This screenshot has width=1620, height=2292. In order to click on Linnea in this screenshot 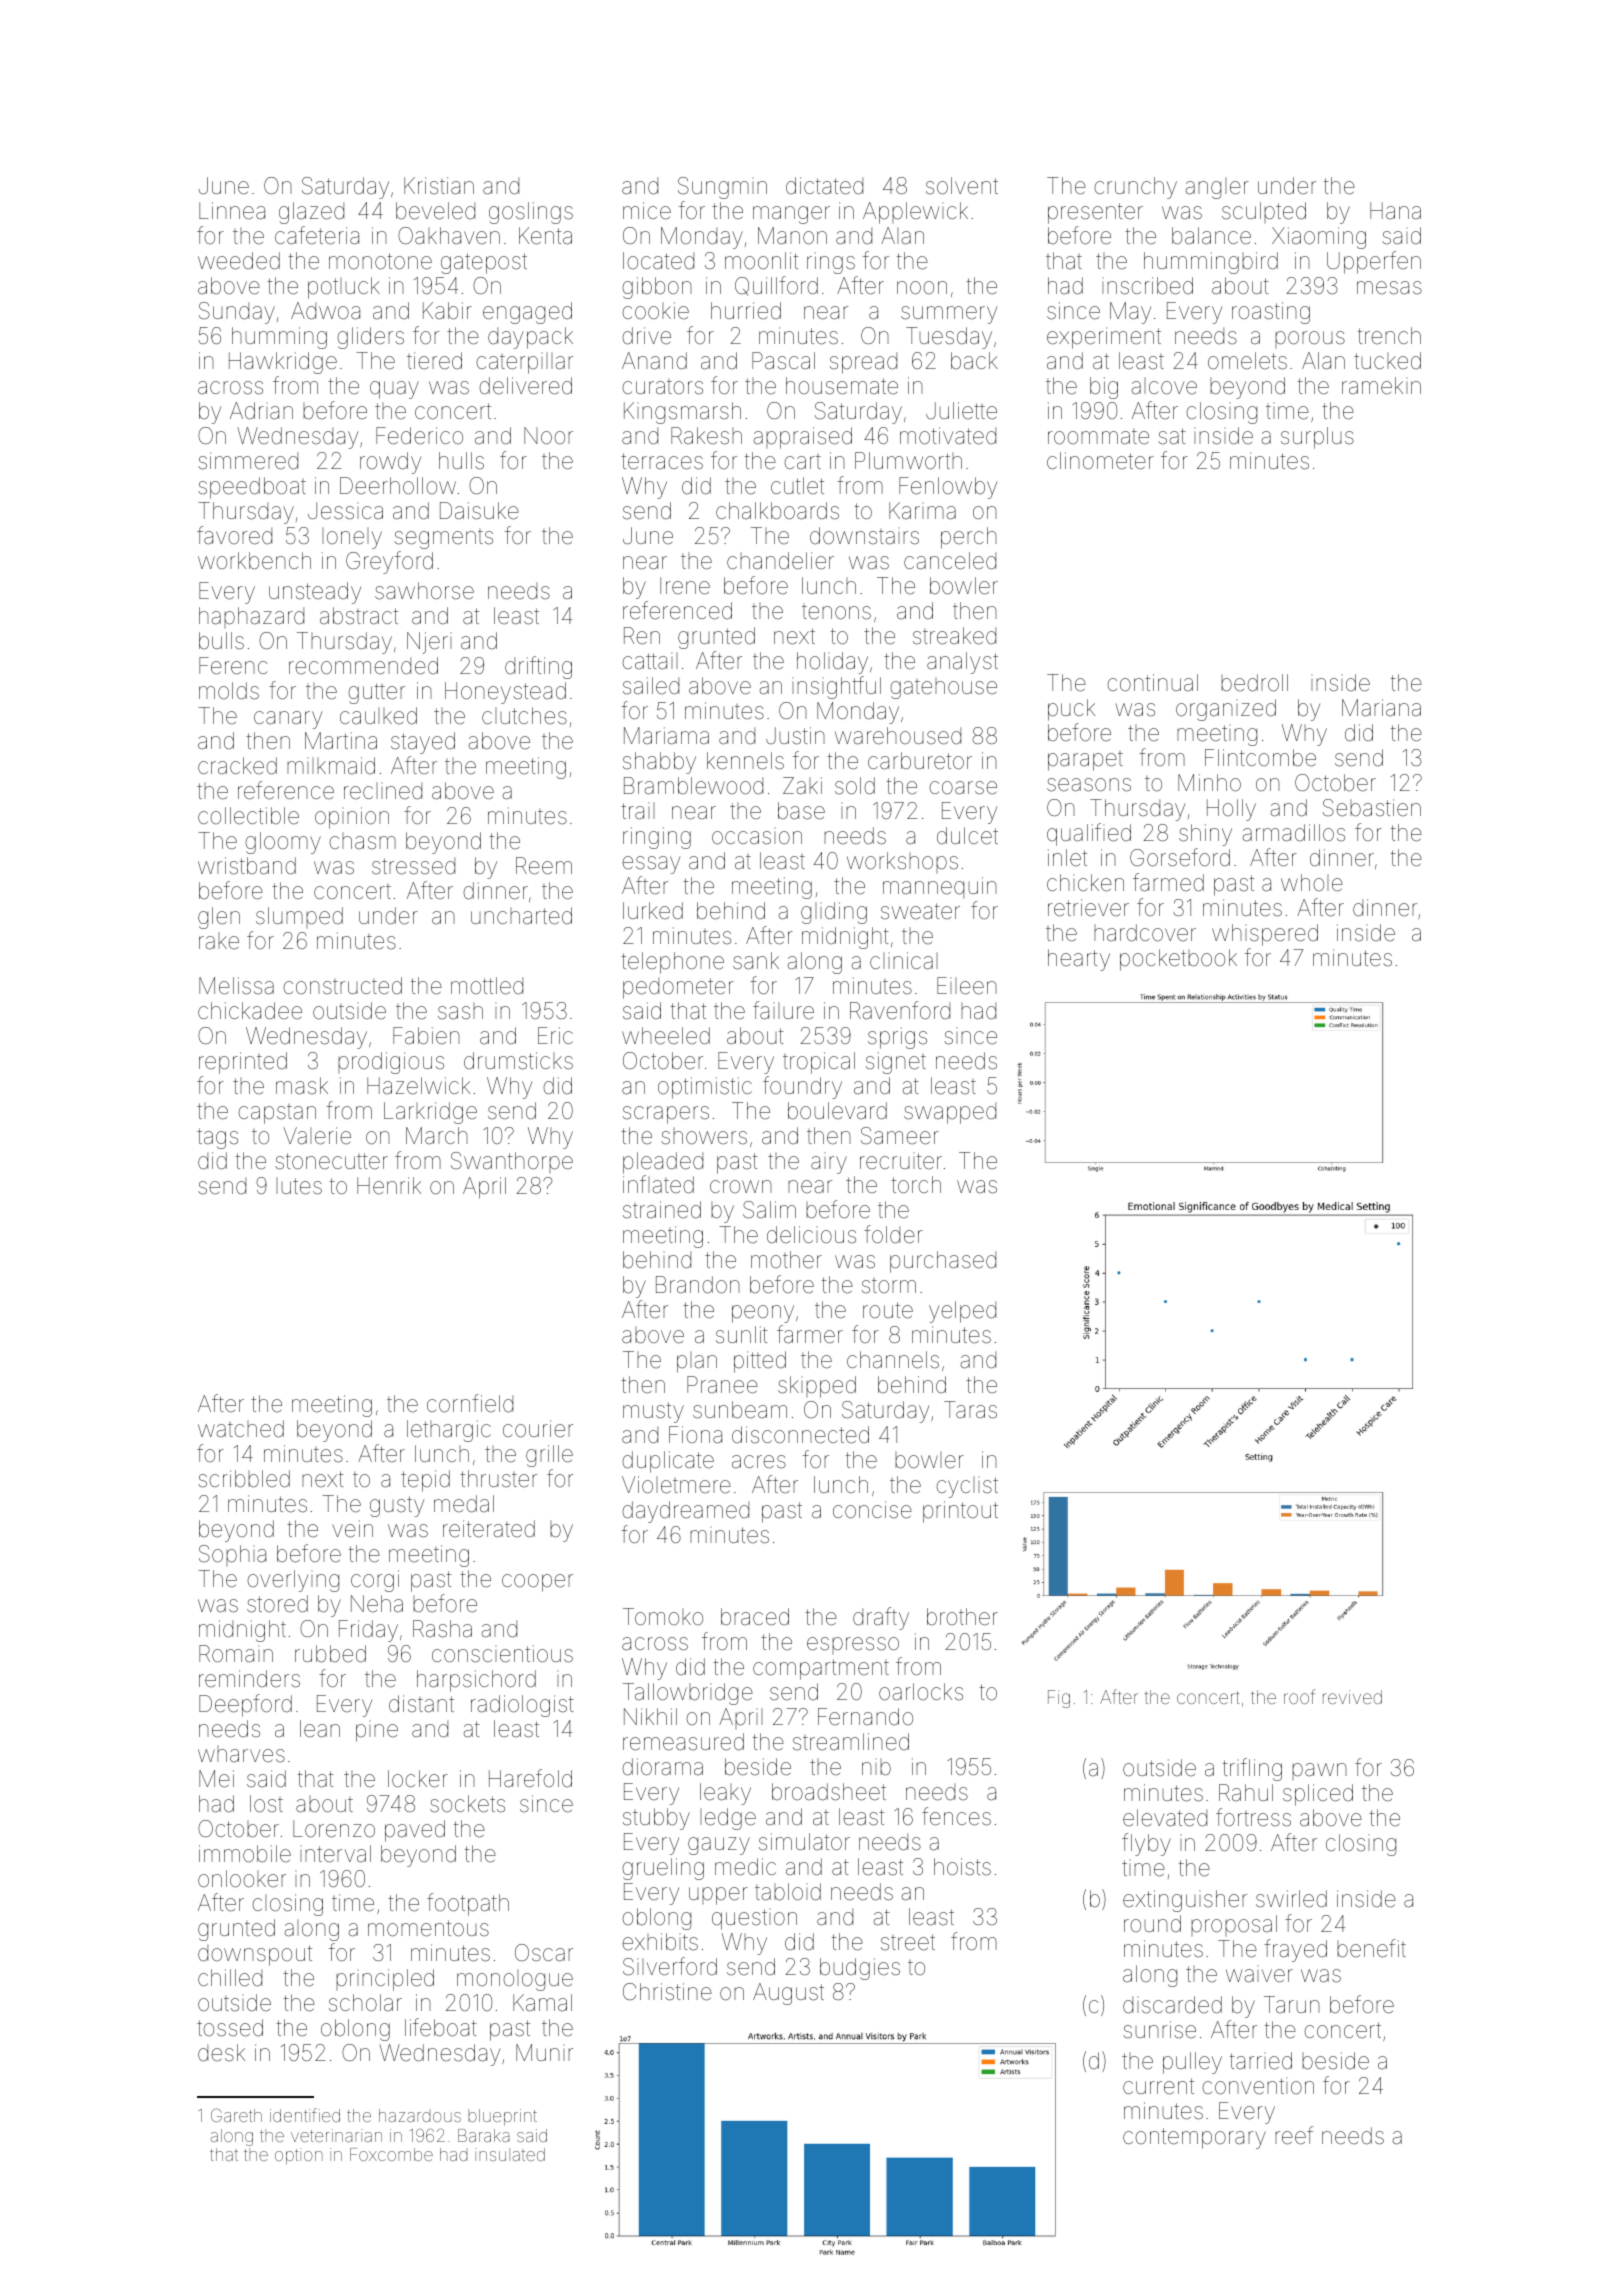, I will do `click(232, 211)`.
